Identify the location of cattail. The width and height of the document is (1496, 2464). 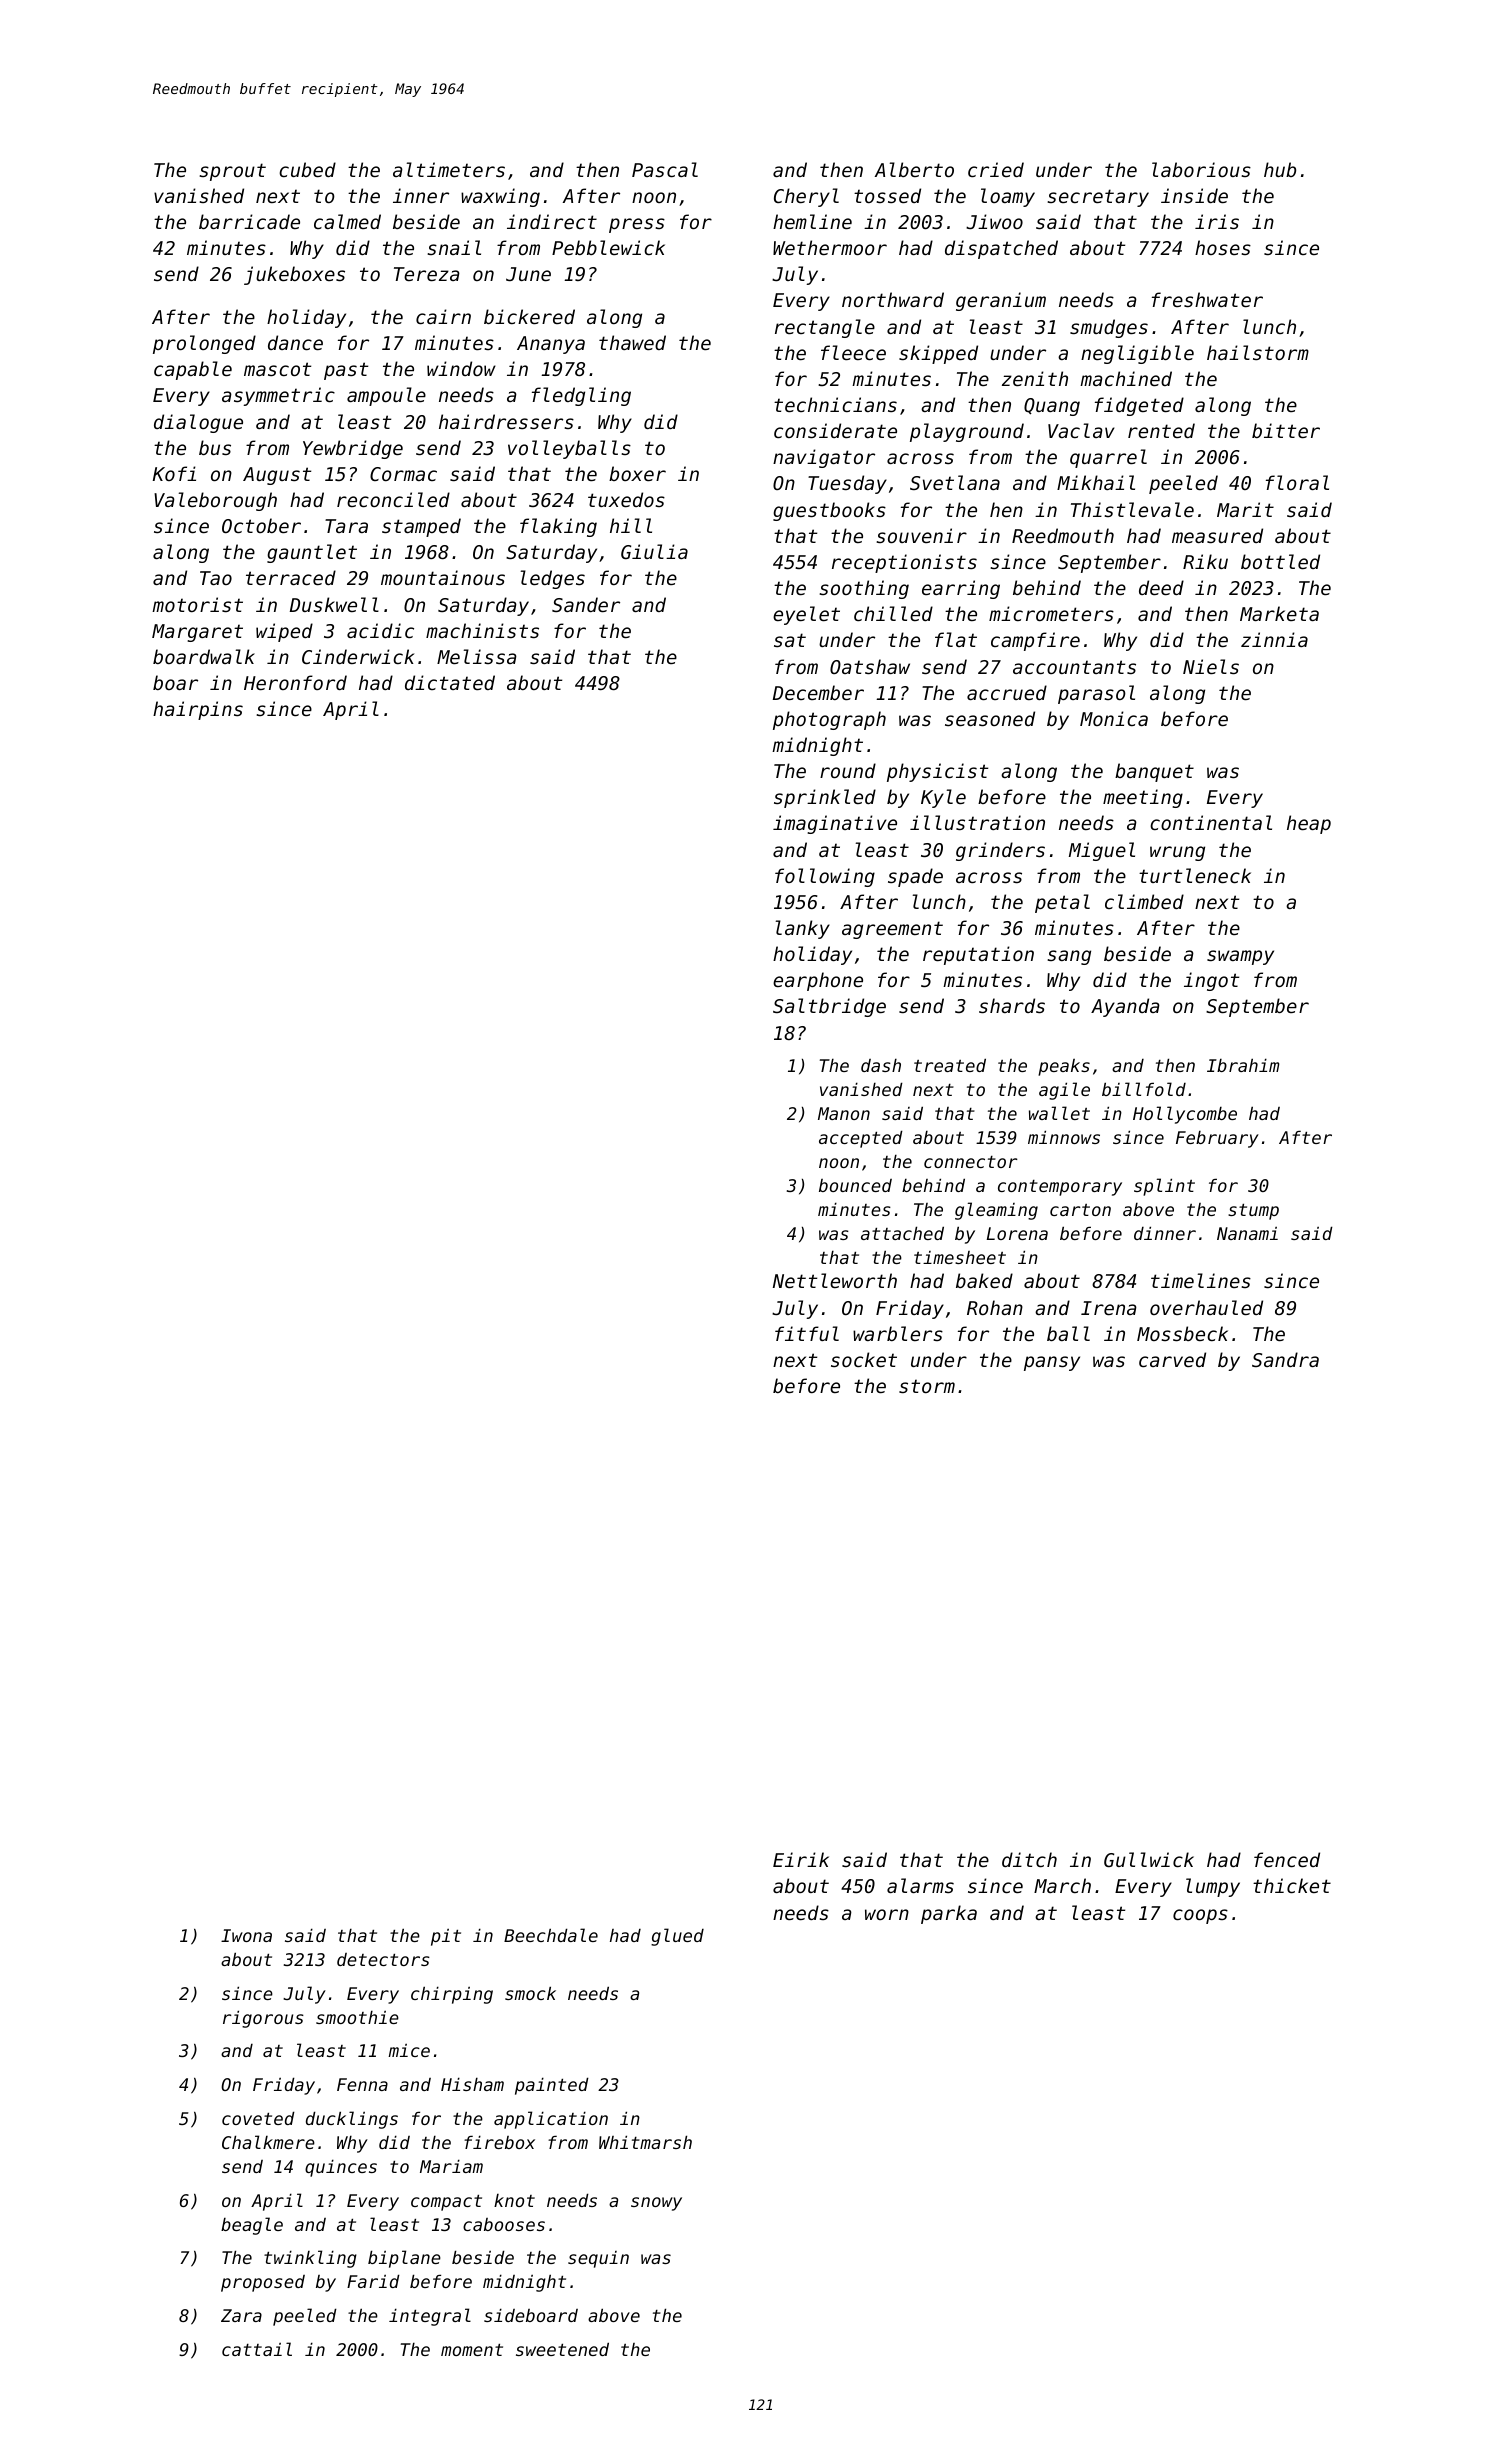
(257, 2349).
